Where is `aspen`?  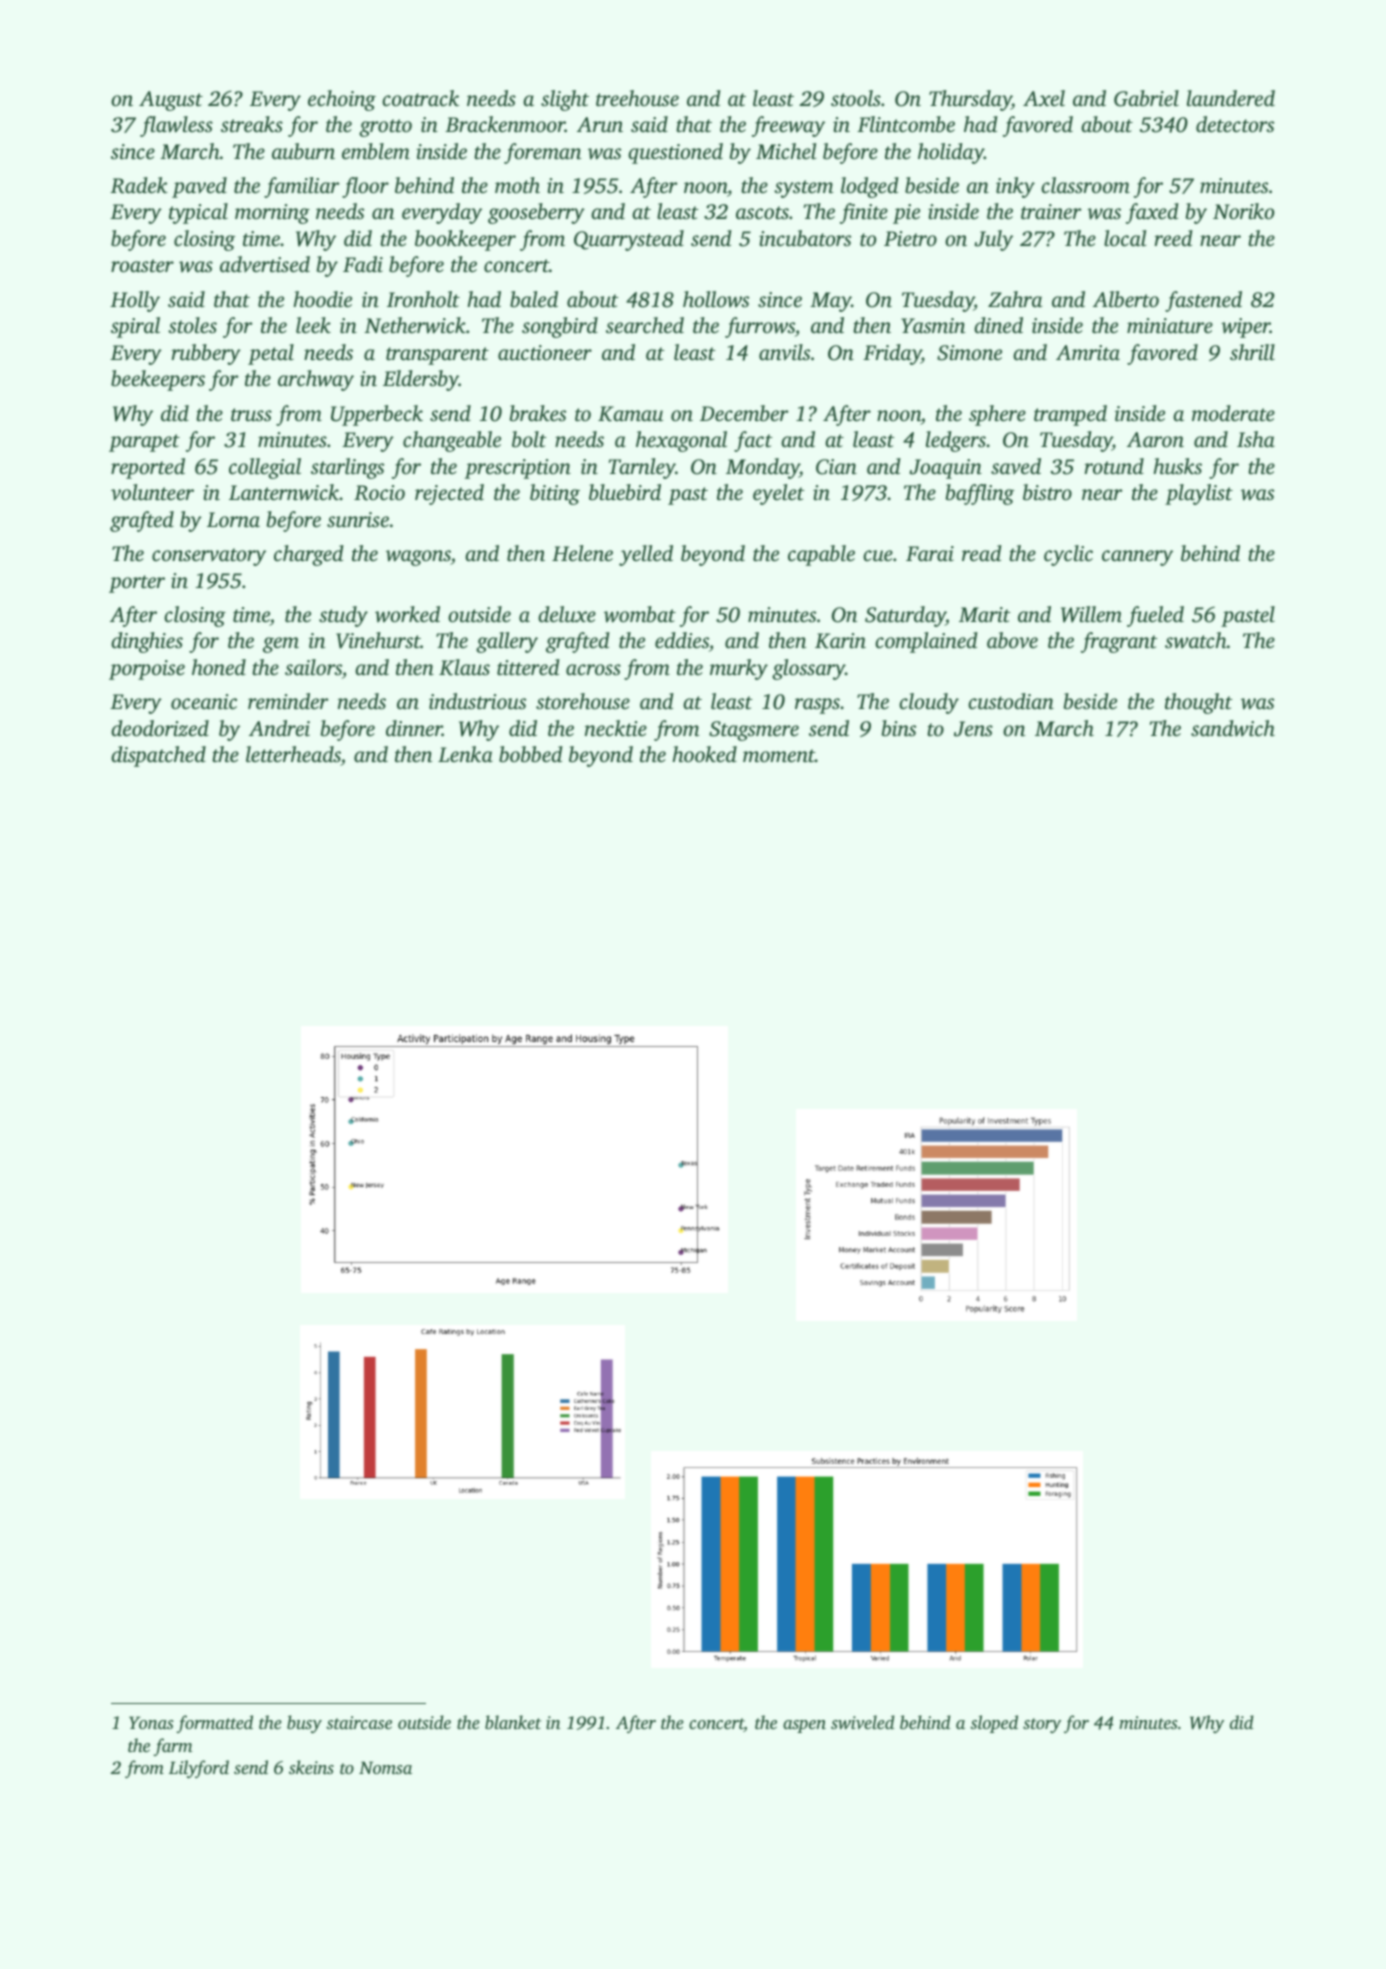
aspen is located at coordinates (804, 1726).
